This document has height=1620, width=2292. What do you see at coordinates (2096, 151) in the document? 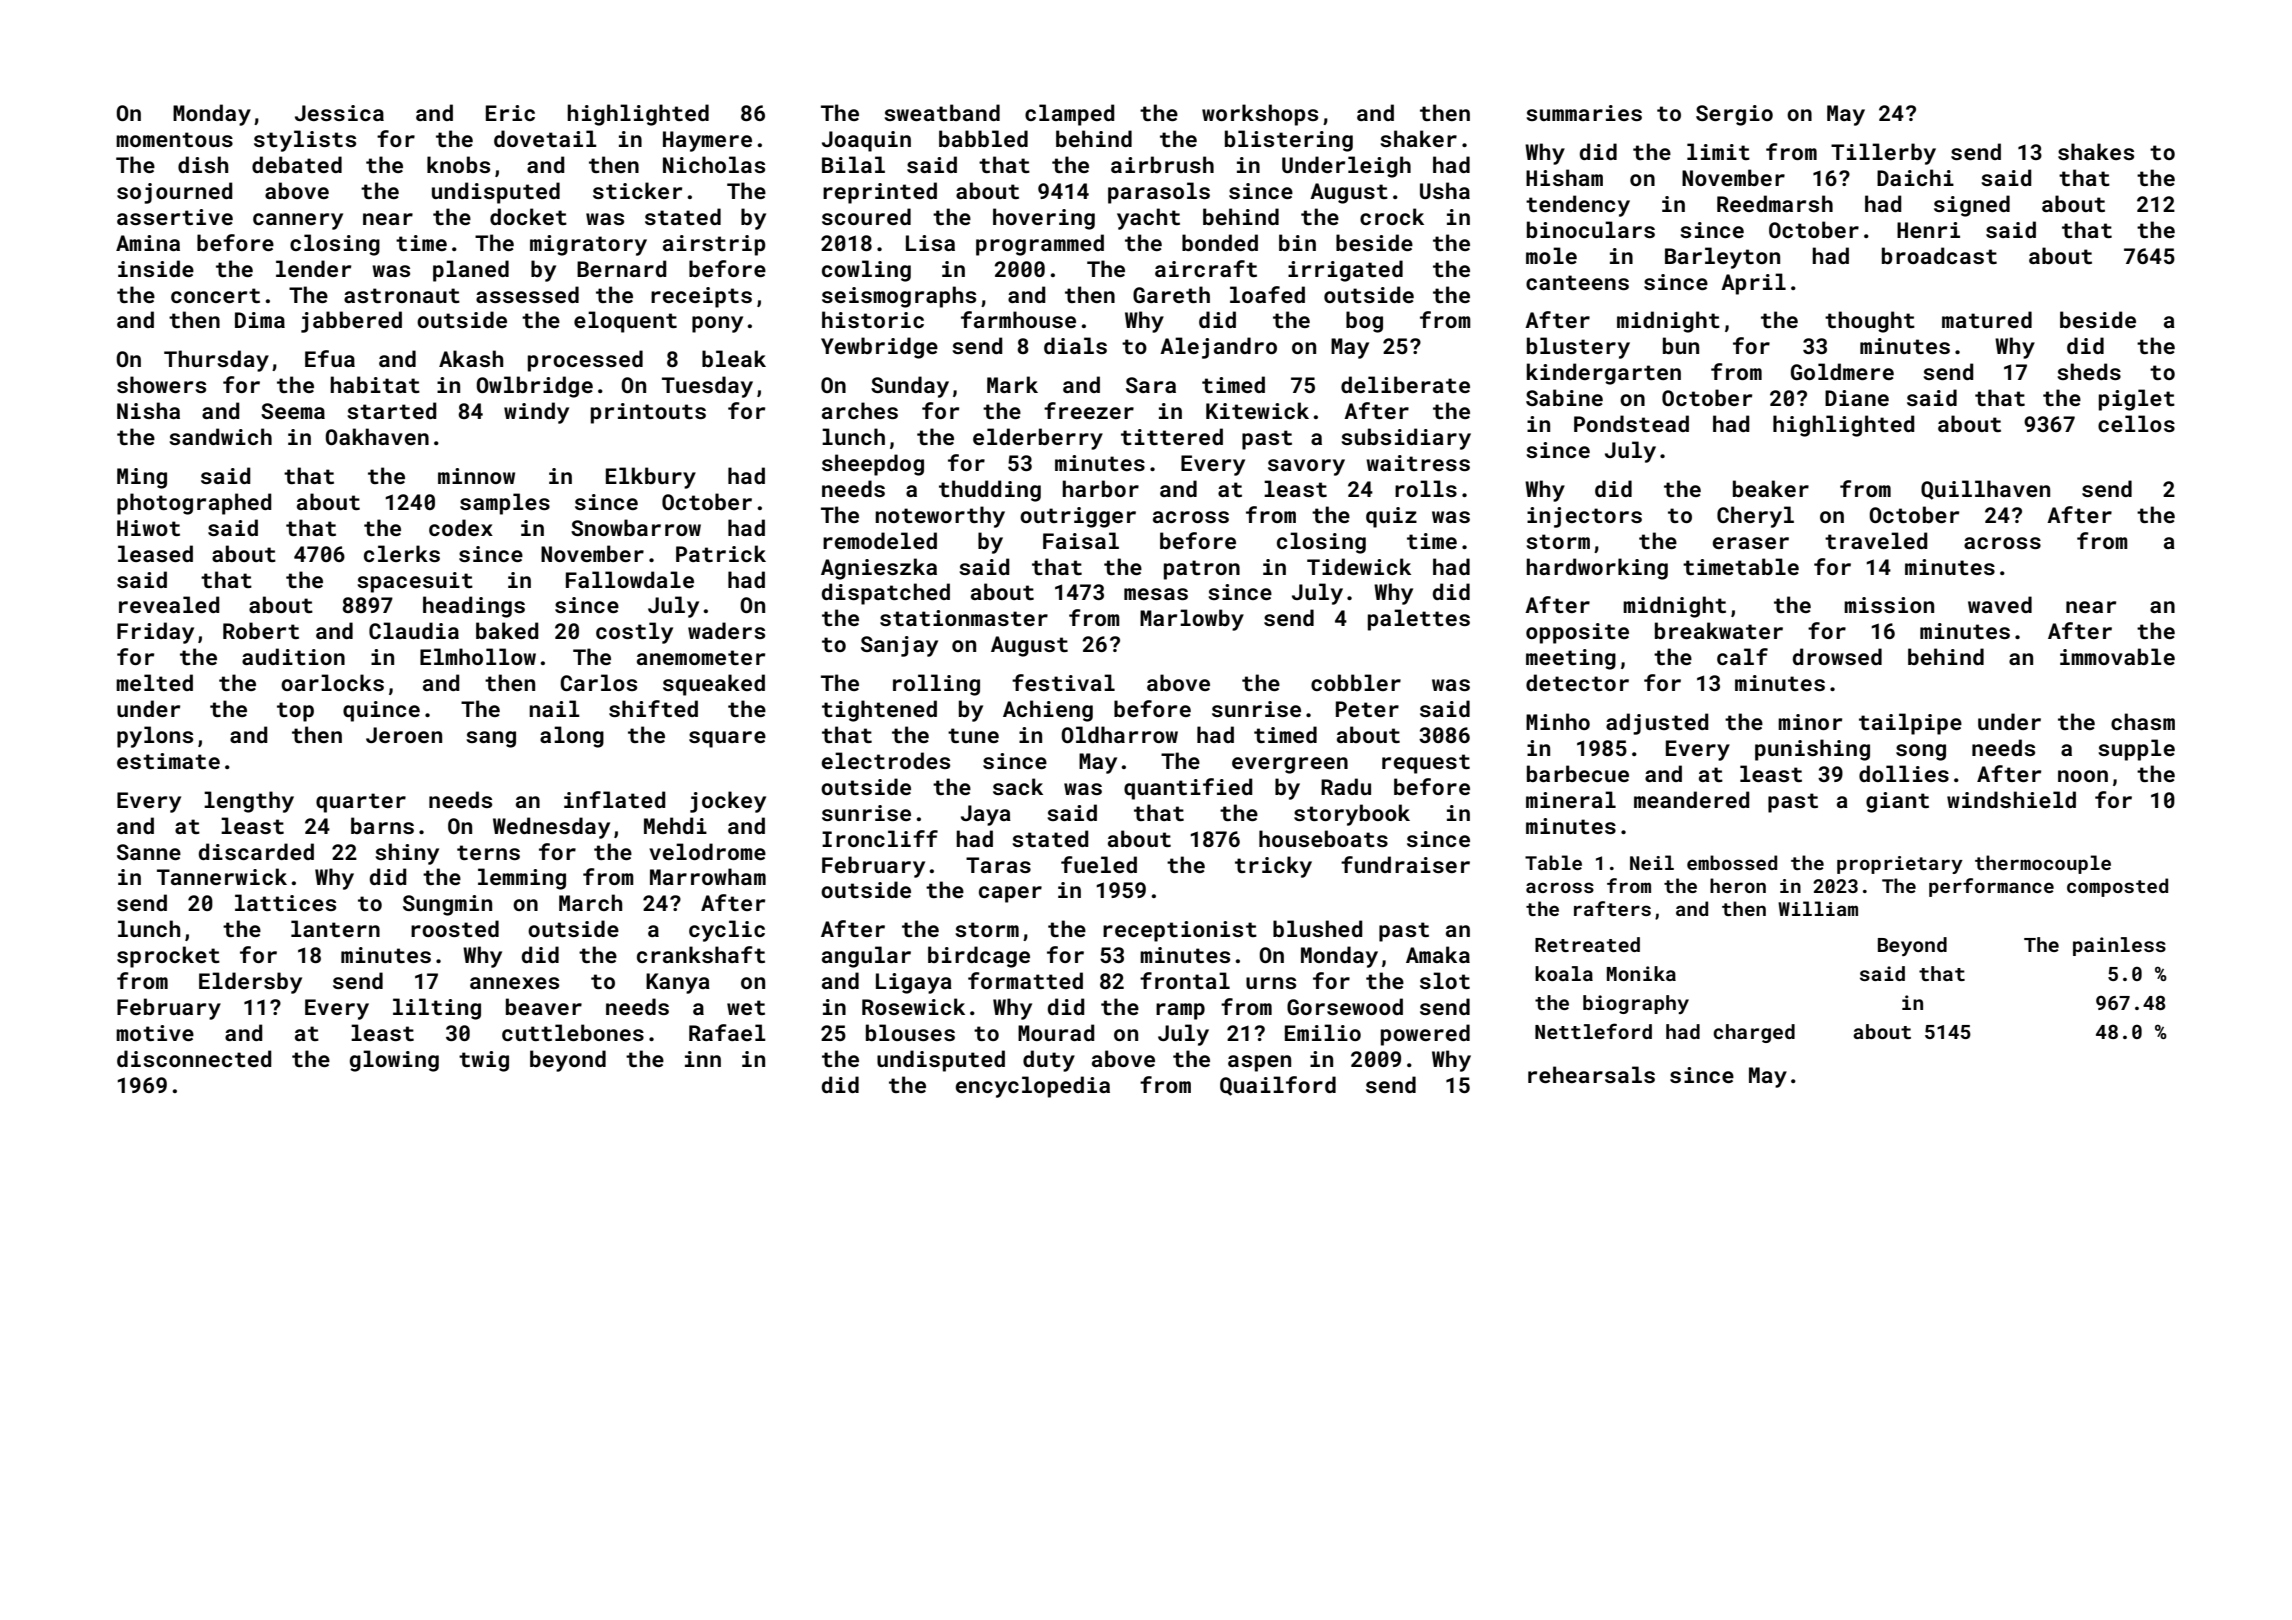
I see `shakes` at bounding box center [2096, 151].
